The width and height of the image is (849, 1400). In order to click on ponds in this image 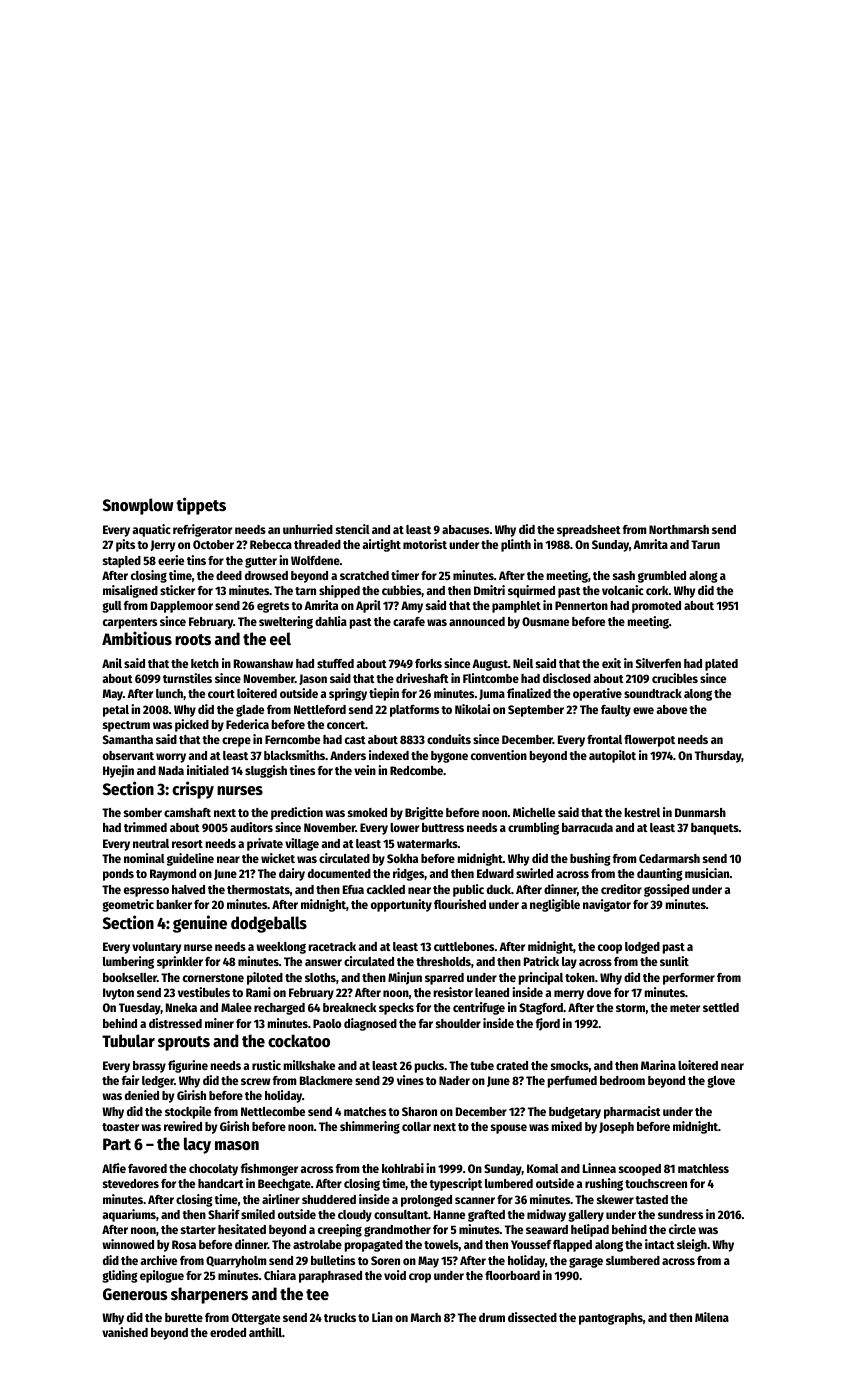, I will do `click(118, 875)`.
